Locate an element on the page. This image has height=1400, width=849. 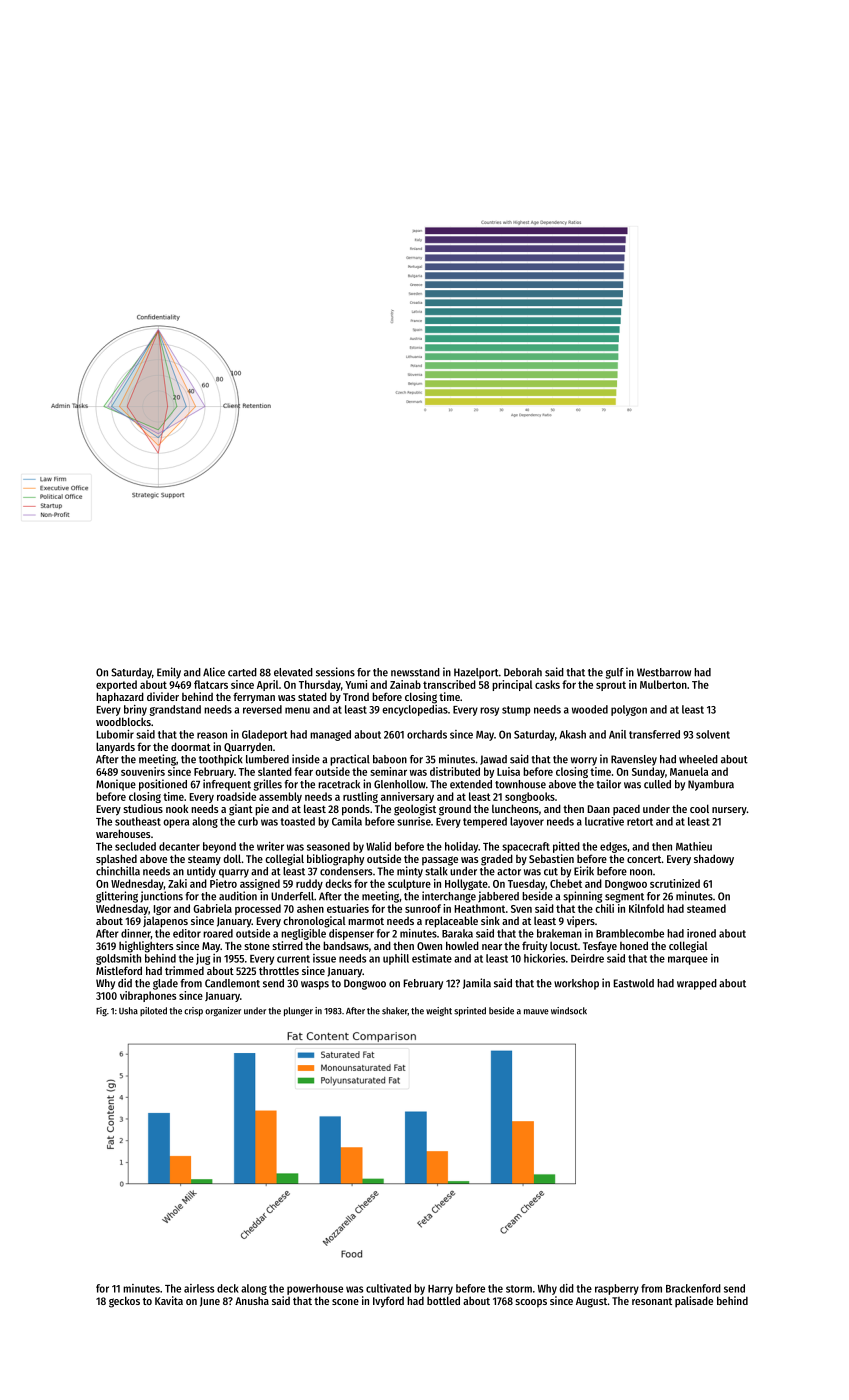
Emily is located at coordinates (169, 673).
